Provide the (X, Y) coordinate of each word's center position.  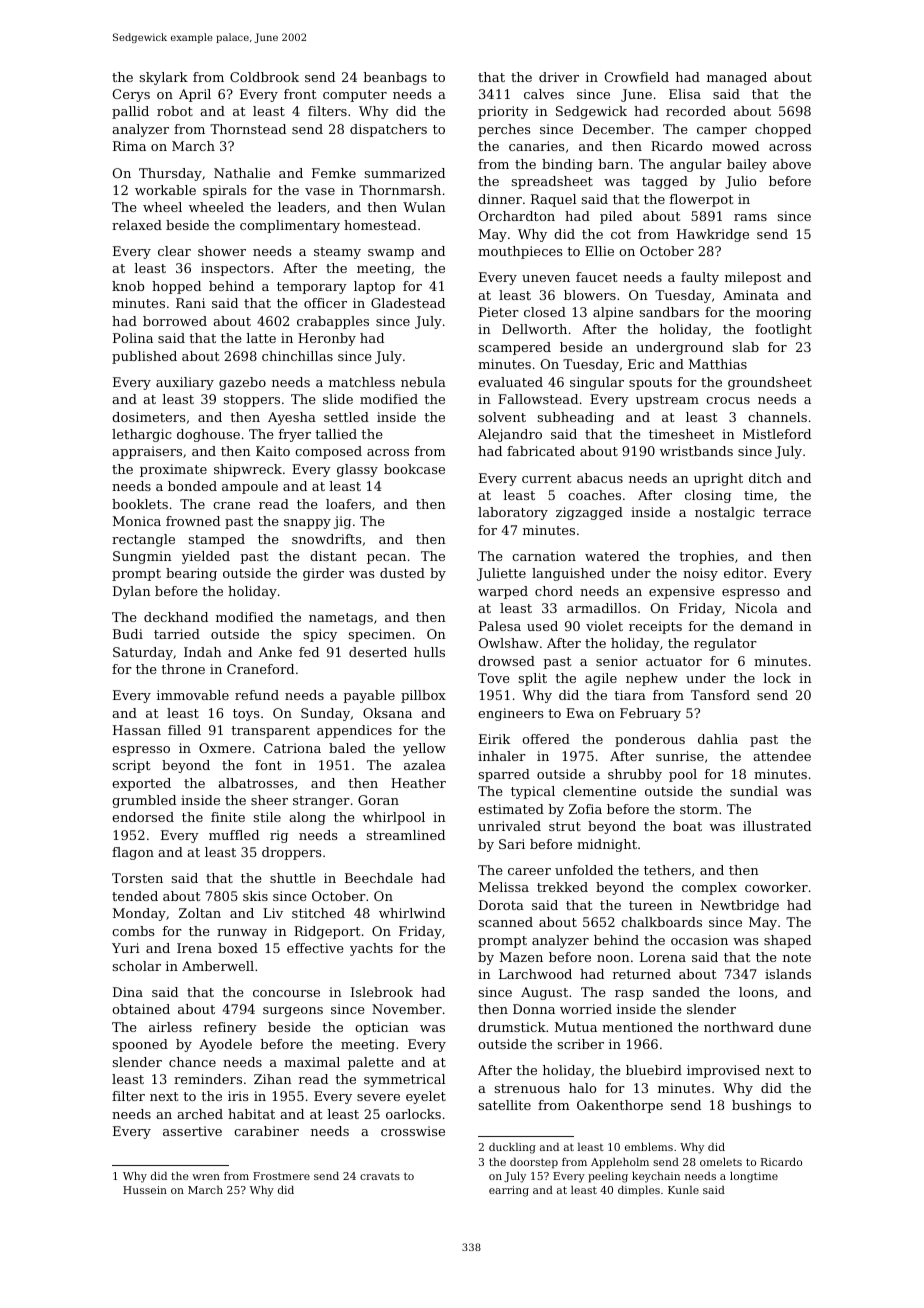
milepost (753, 278)
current (546, 478)
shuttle (292, 878)
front (300, 94)
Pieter (499, 312)
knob (128, 286)
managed (737, 78)
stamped (217, 540)
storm (699, 809)
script (131, 766)
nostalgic (725, 513)
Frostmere (281, 1176)
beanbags (395, 78)
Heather (418, 783)
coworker (776, 887)
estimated (511, 809)
